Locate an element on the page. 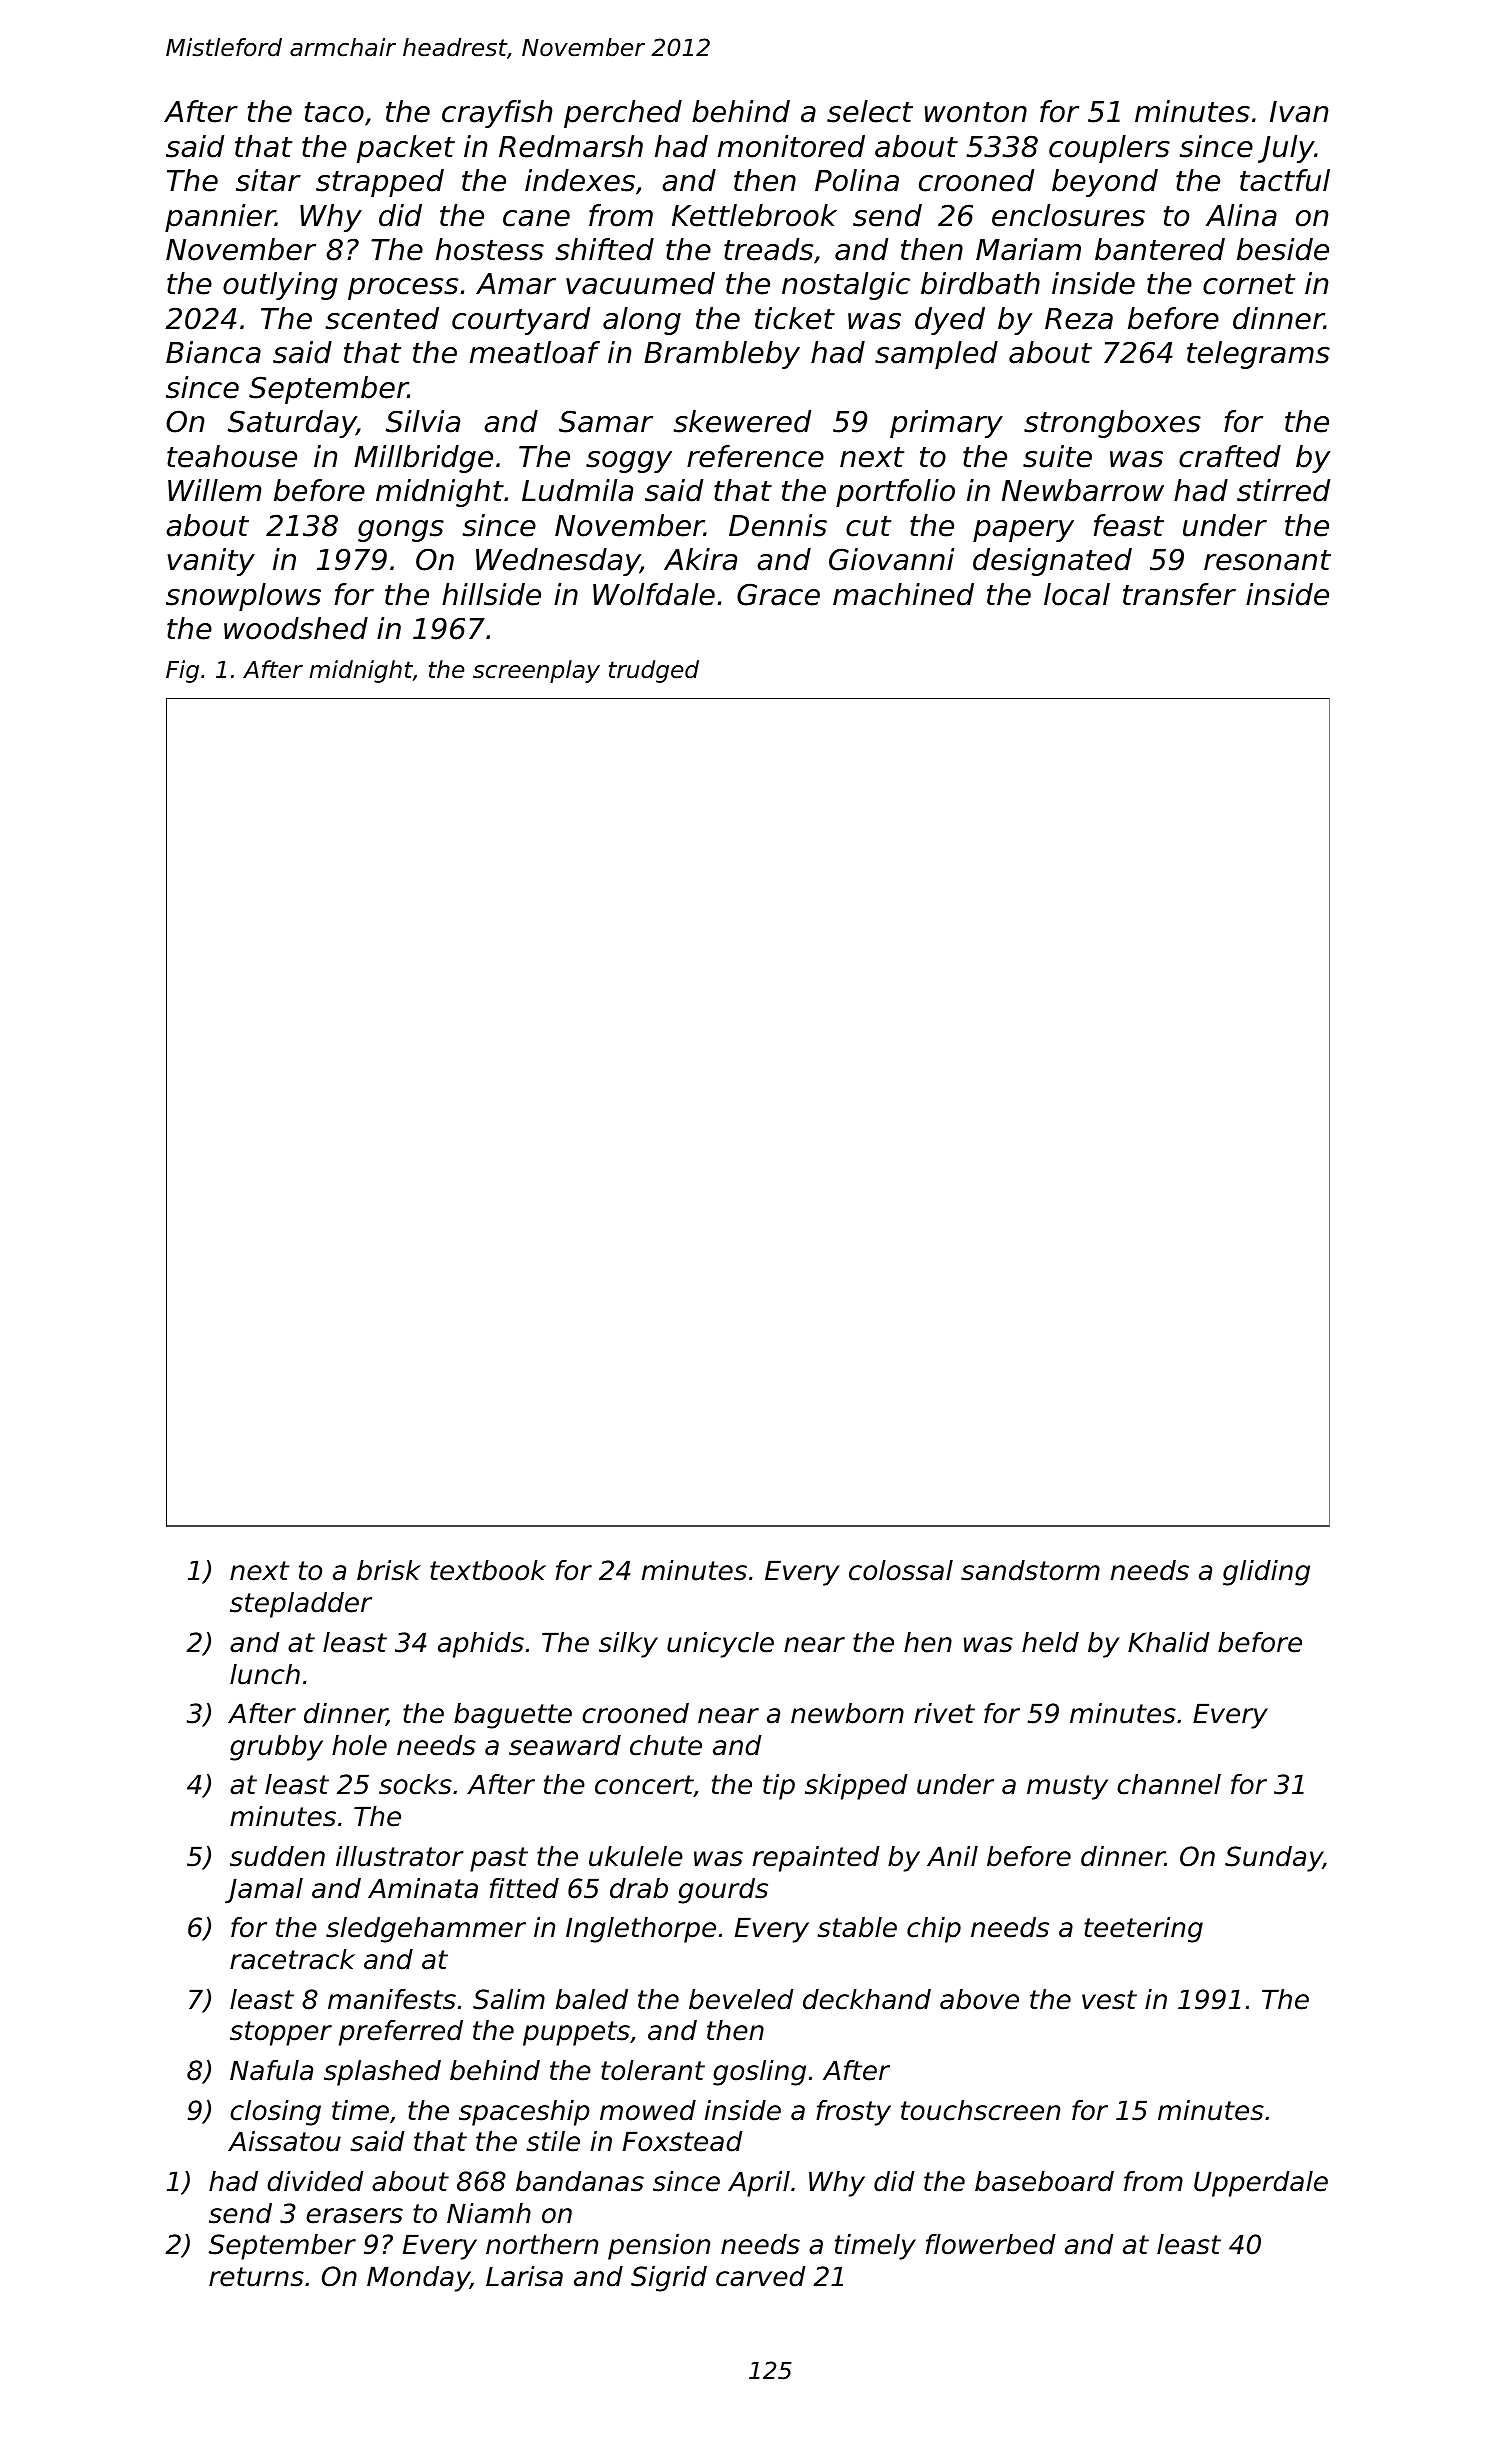 This image has width=1496, height=2464. carved is located at coordinates (761, 2276).
